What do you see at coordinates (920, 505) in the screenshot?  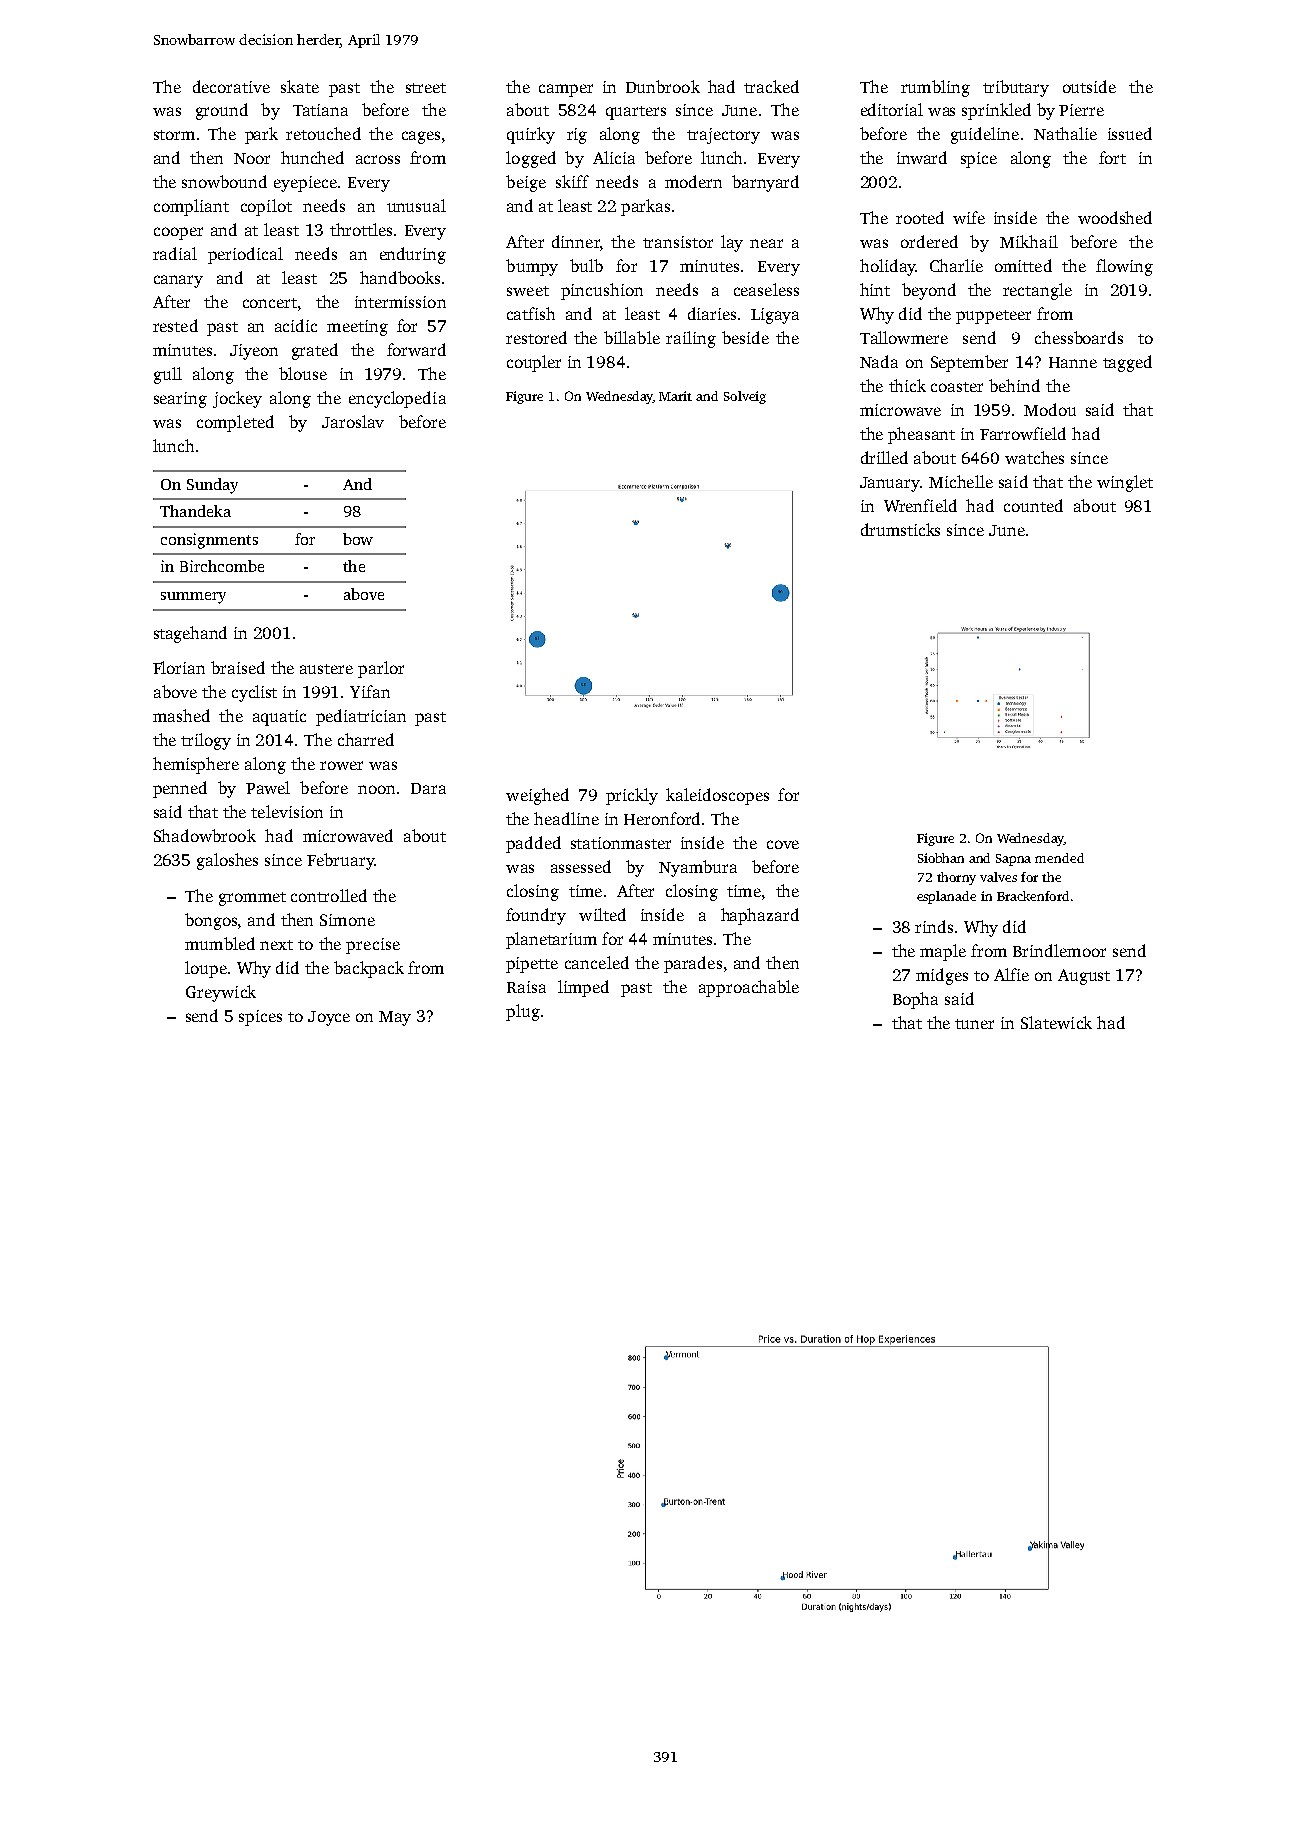 I see `Wrenfield` at bounding box center [920, 505].
